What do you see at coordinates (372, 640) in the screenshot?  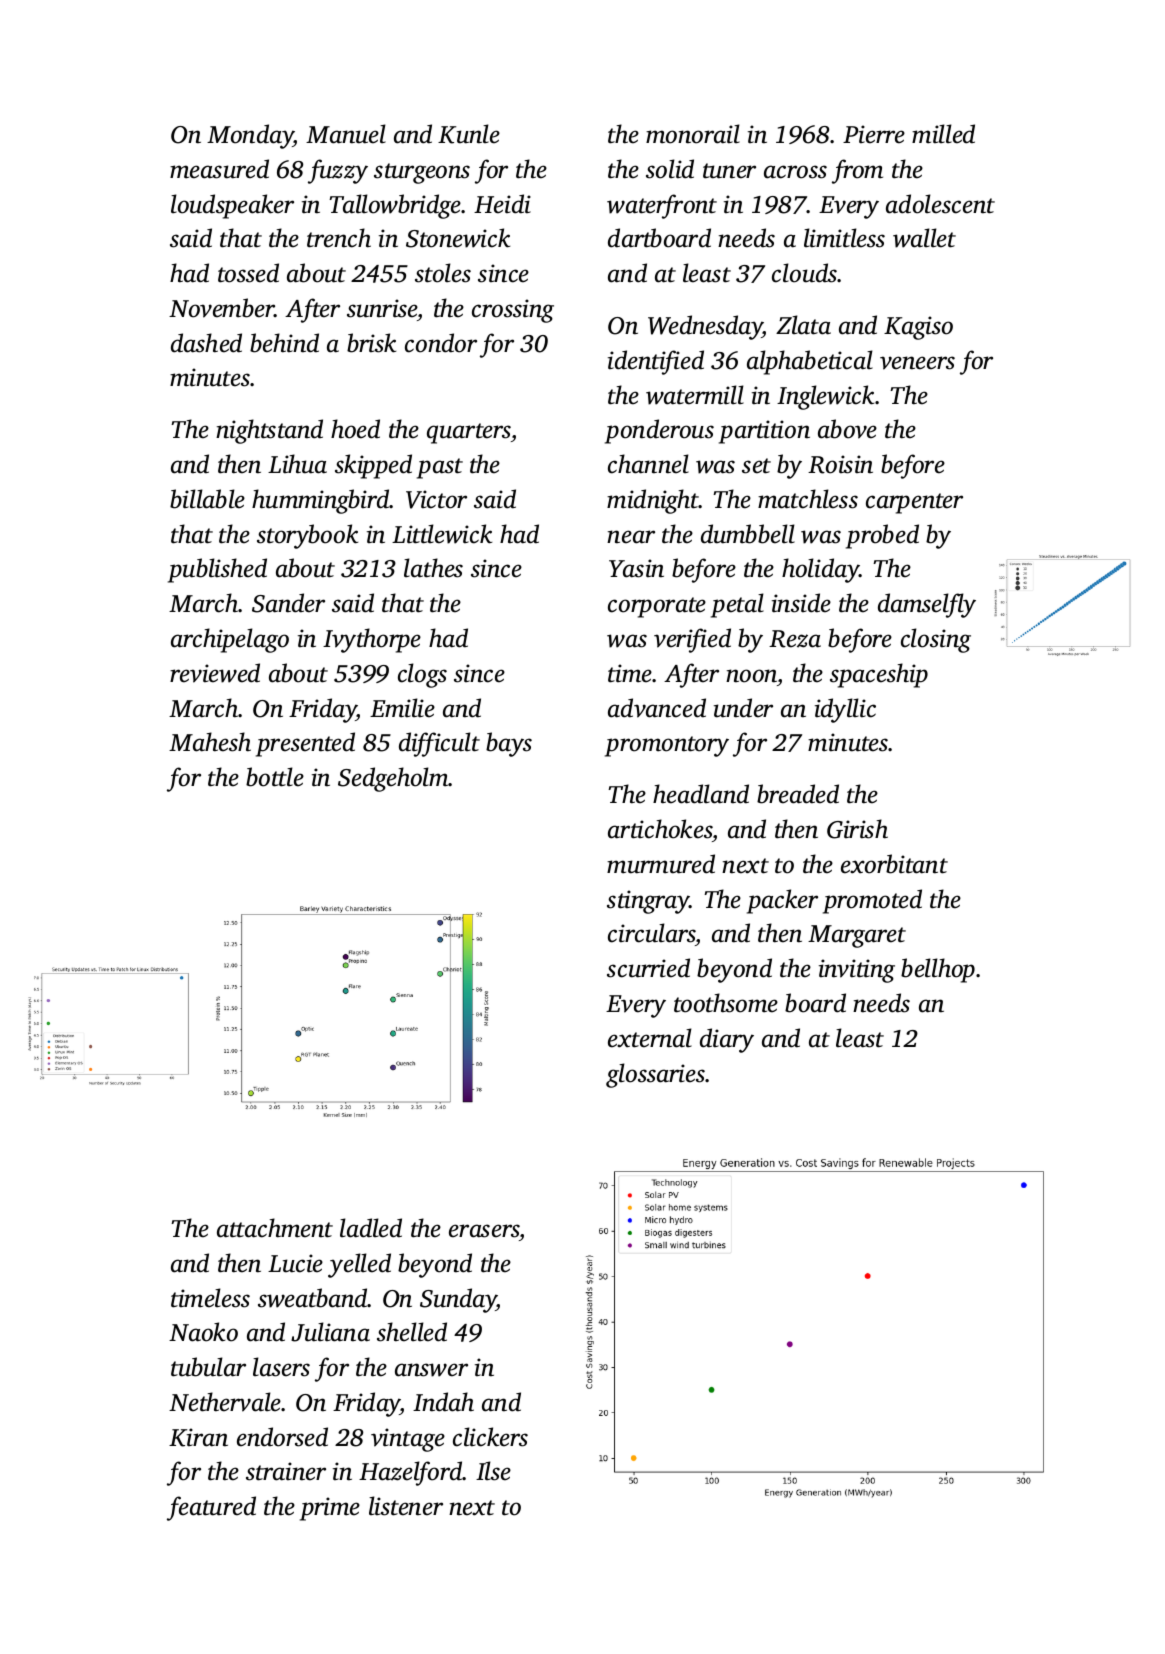 I see `Ivythorpe` at bounding box center [372, 640].
